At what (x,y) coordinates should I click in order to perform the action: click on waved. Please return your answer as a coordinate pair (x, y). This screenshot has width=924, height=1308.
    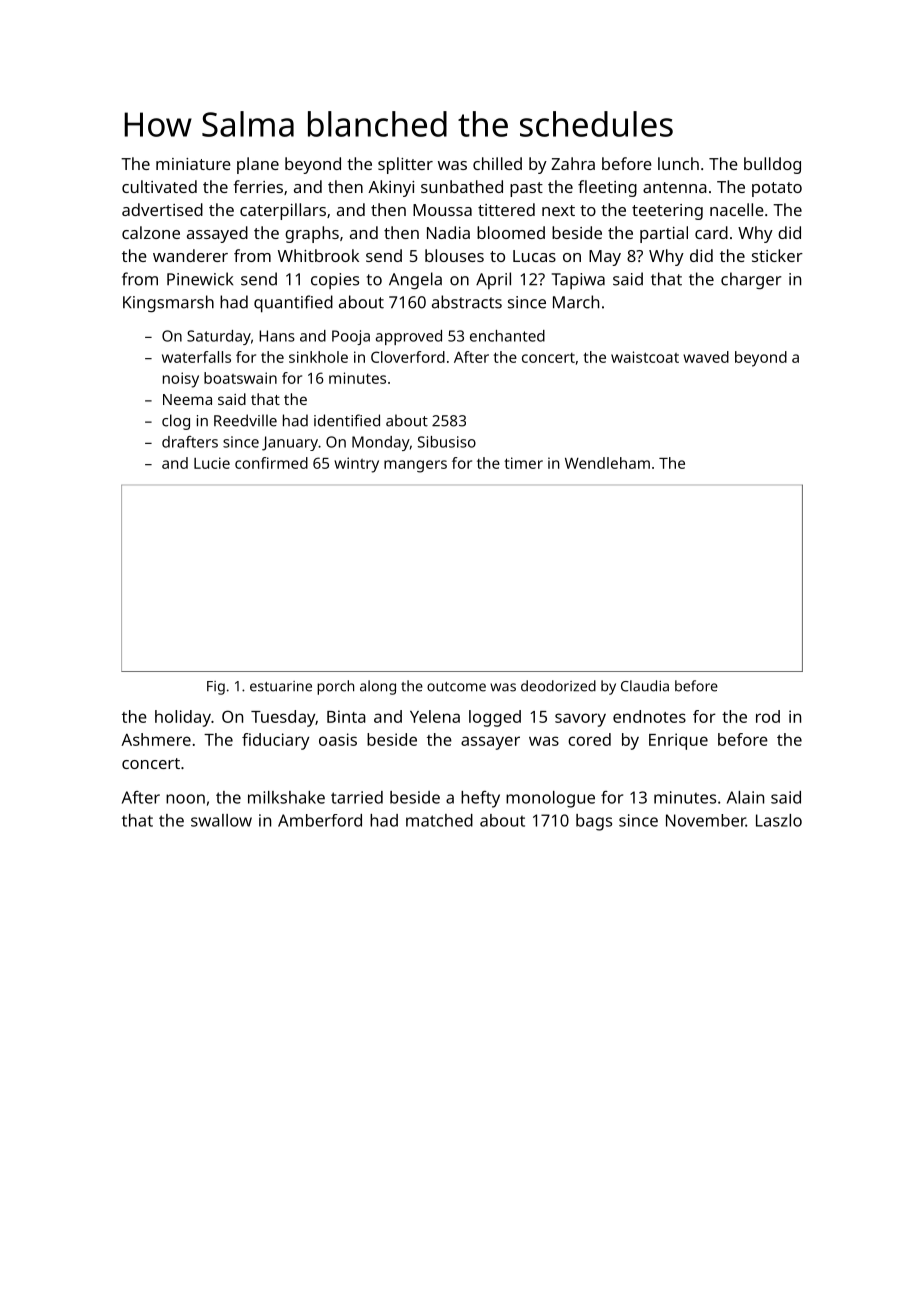
    Looking at the image, I should click on (706, 357).
